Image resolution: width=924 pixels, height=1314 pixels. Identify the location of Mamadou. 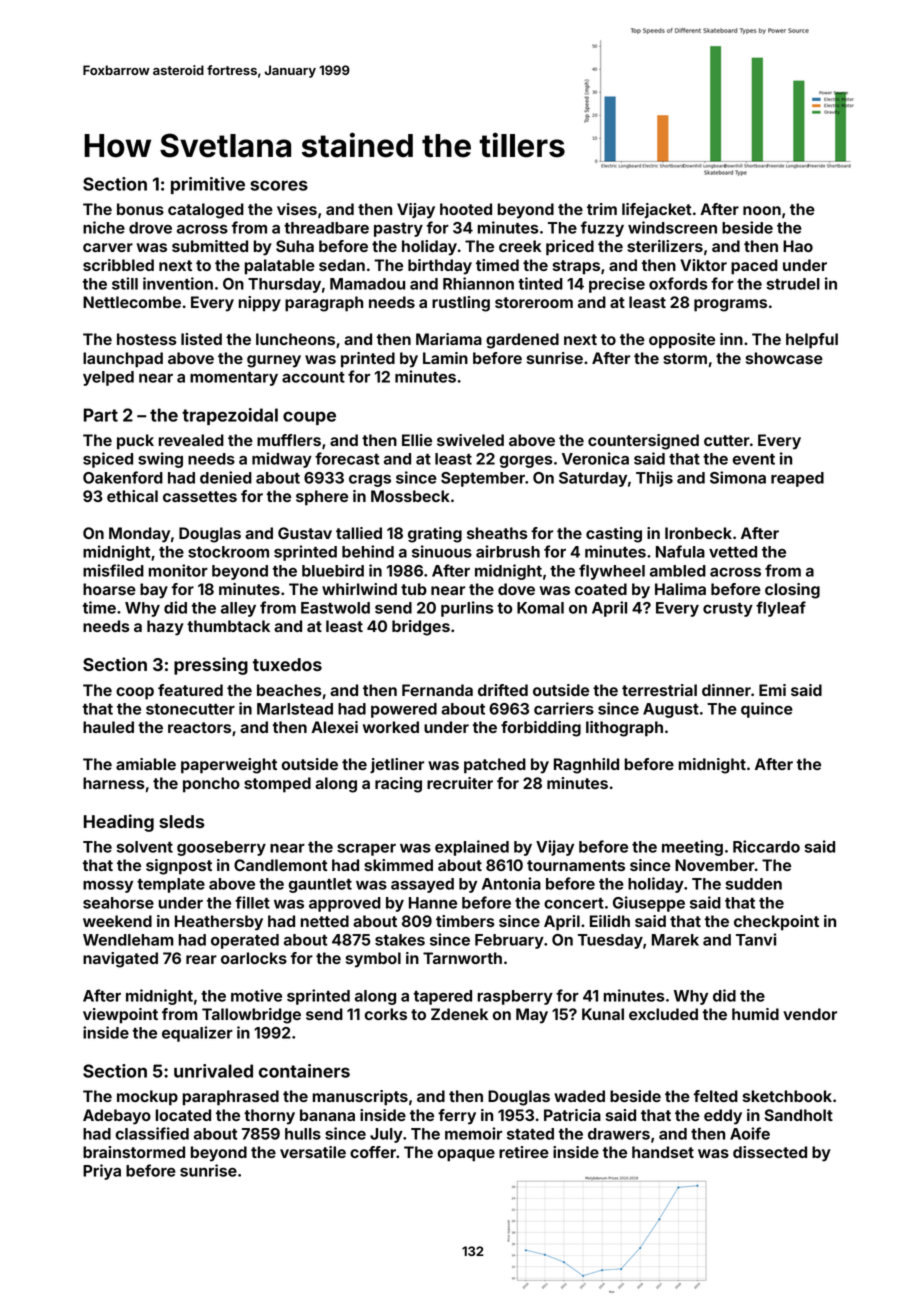
(367, 284).
